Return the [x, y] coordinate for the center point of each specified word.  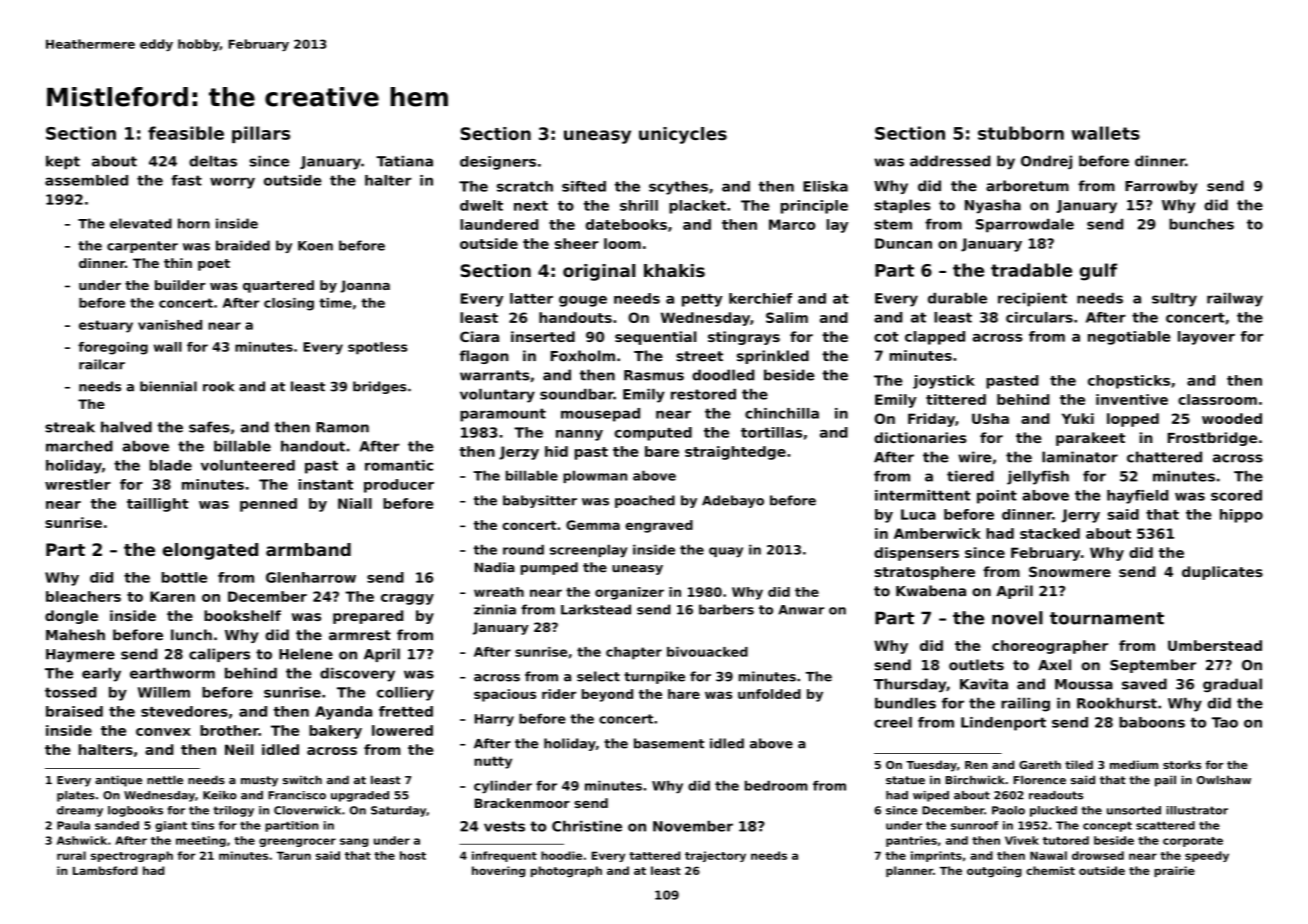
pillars [261, 134]
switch [302, 780]
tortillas [771, 432]
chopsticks [1129, 382]
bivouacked [707, 652]
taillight [157, 505]
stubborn [1021, 133]
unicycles [683, 135]
